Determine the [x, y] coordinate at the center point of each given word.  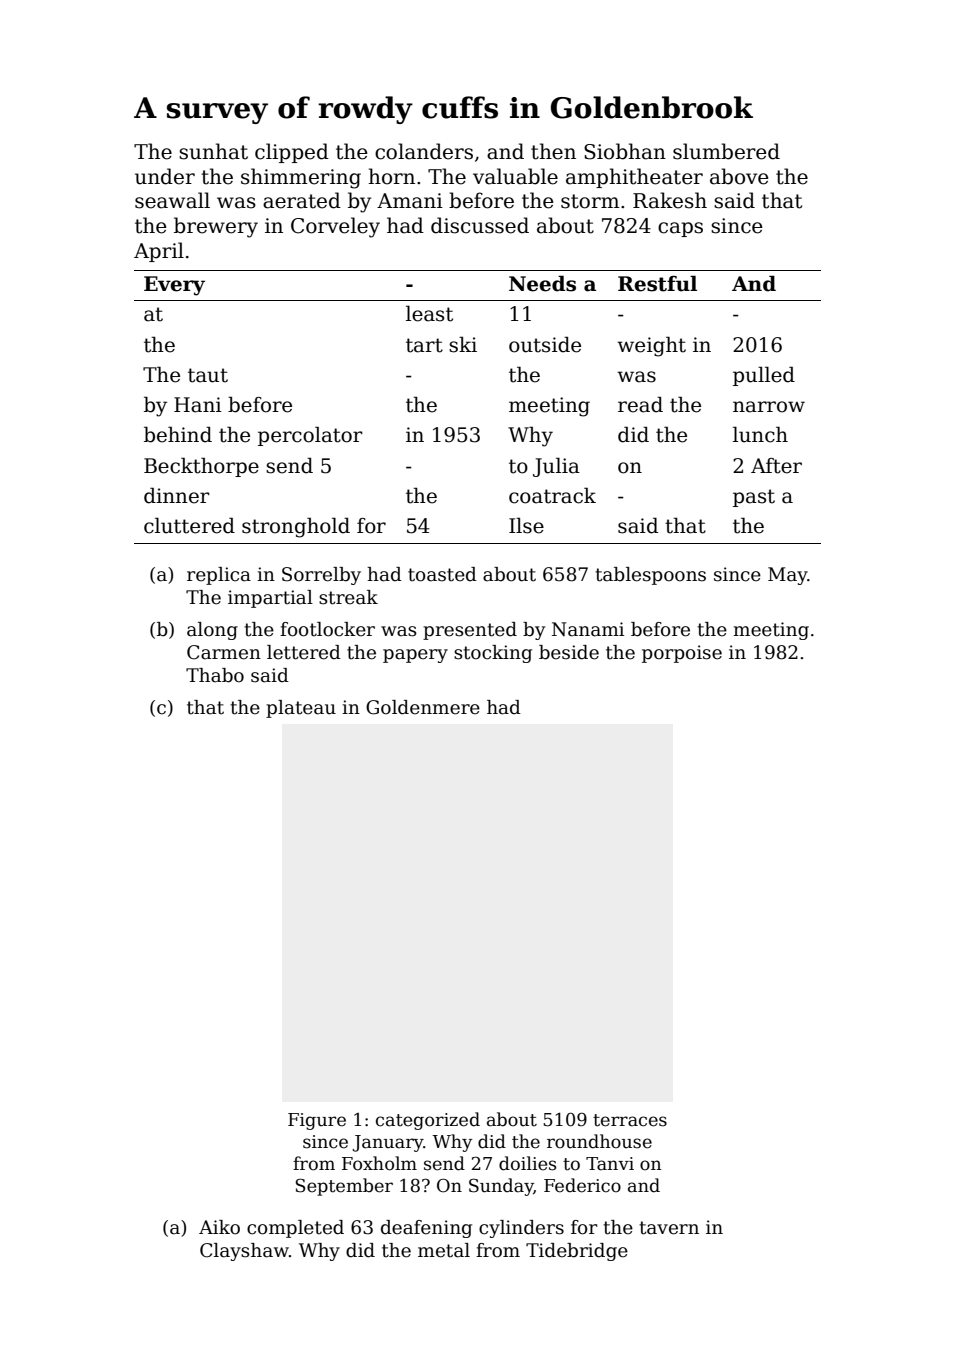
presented [470, 631]
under [165, 176]
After [776, 466]
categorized [428, 1121]
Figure [317, 1121]
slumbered [726, 151]
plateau [301, 709]
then [553, 151]
